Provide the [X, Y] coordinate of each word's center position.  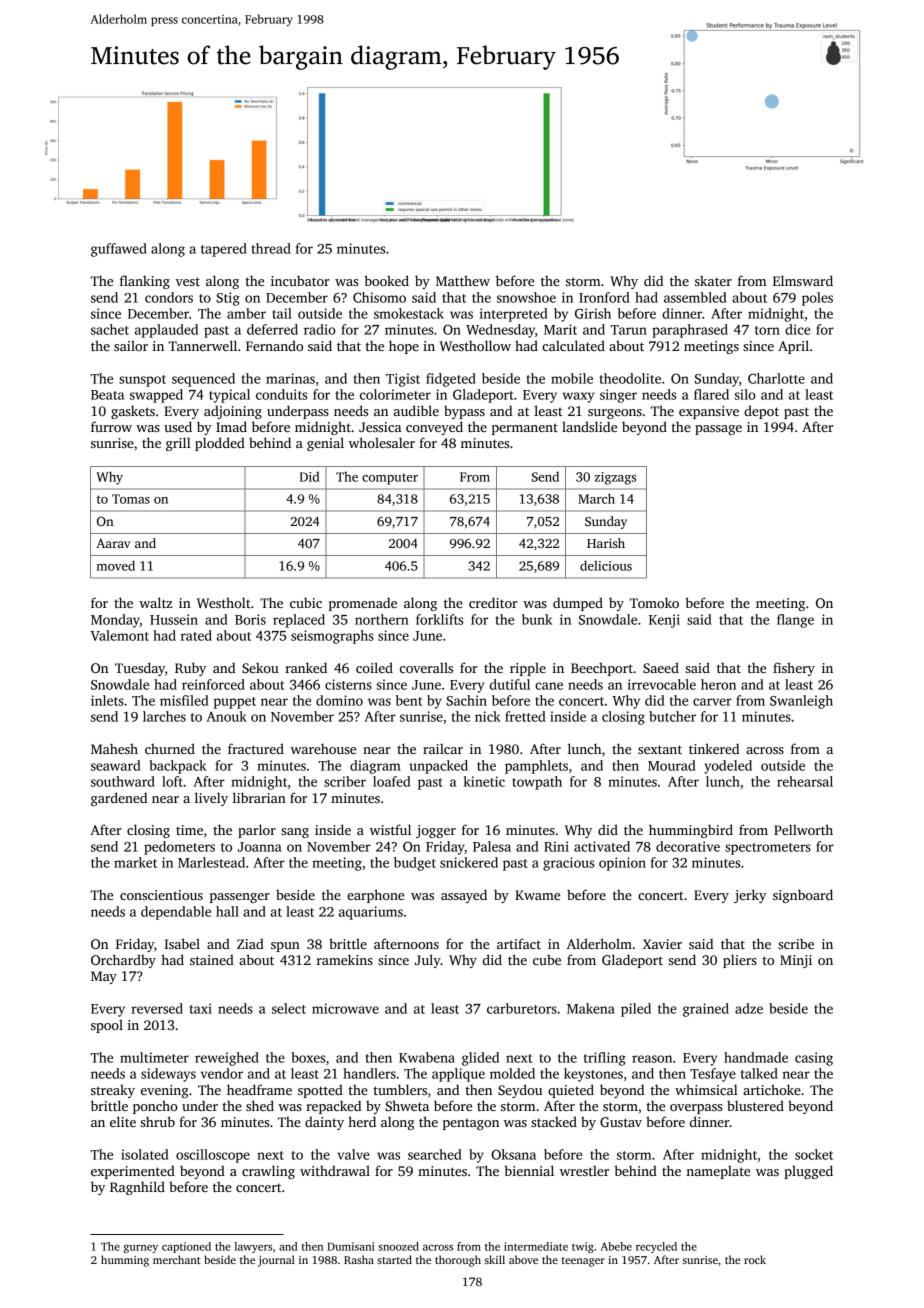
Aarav [113, 543]
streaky [113, 1091]
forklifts [439, 619]
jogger [436, 831]
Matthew [463, 280]
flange [795, 621]
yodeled [728, 767]
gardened [119, 799]
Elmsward [803, 280]
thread [271, 248]
